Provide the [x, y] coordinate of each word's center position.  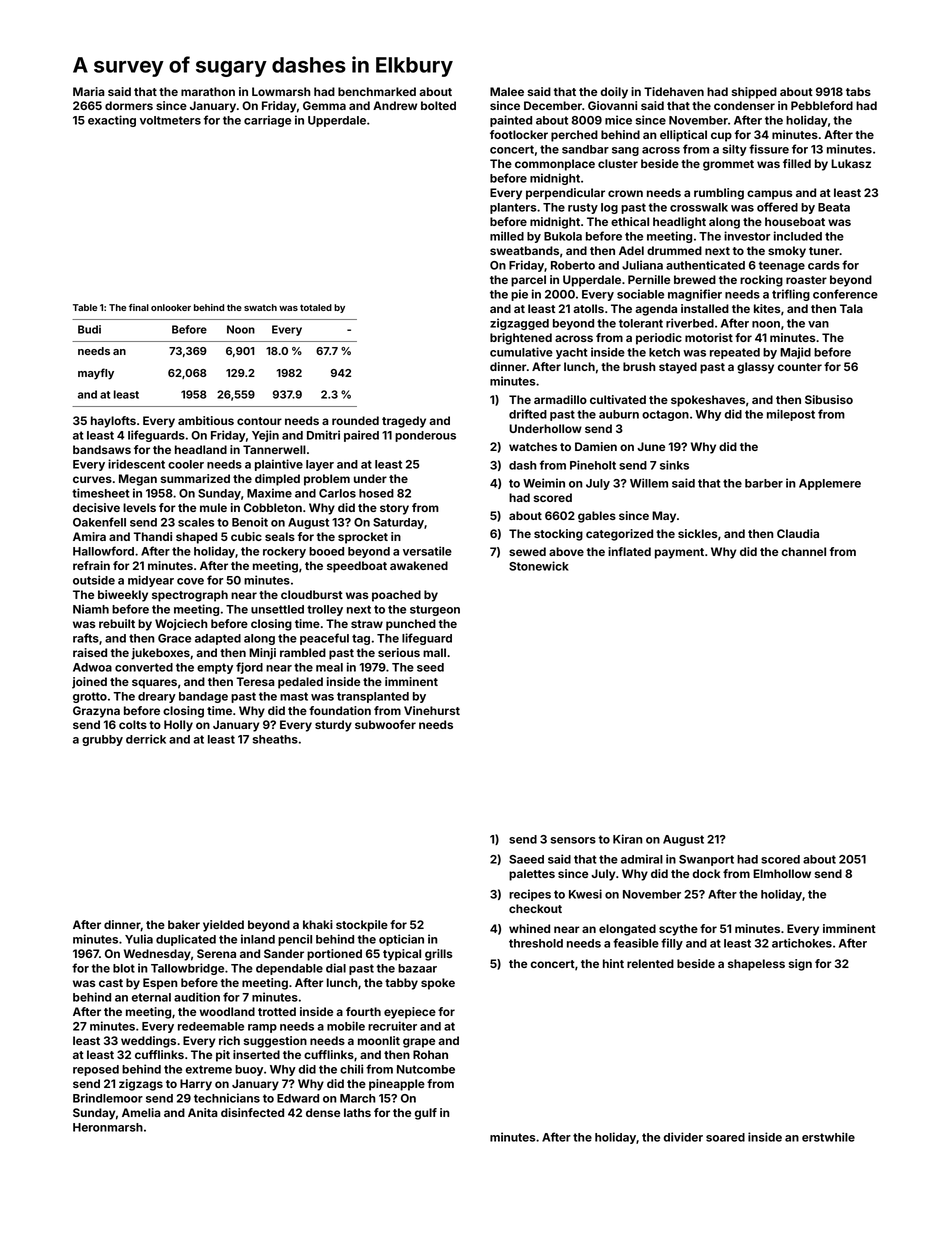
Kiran [628, 839]
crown [625, 193]
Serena [216, 953]
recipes [530, 895]
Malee [507, 91]
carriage [267, 121]
